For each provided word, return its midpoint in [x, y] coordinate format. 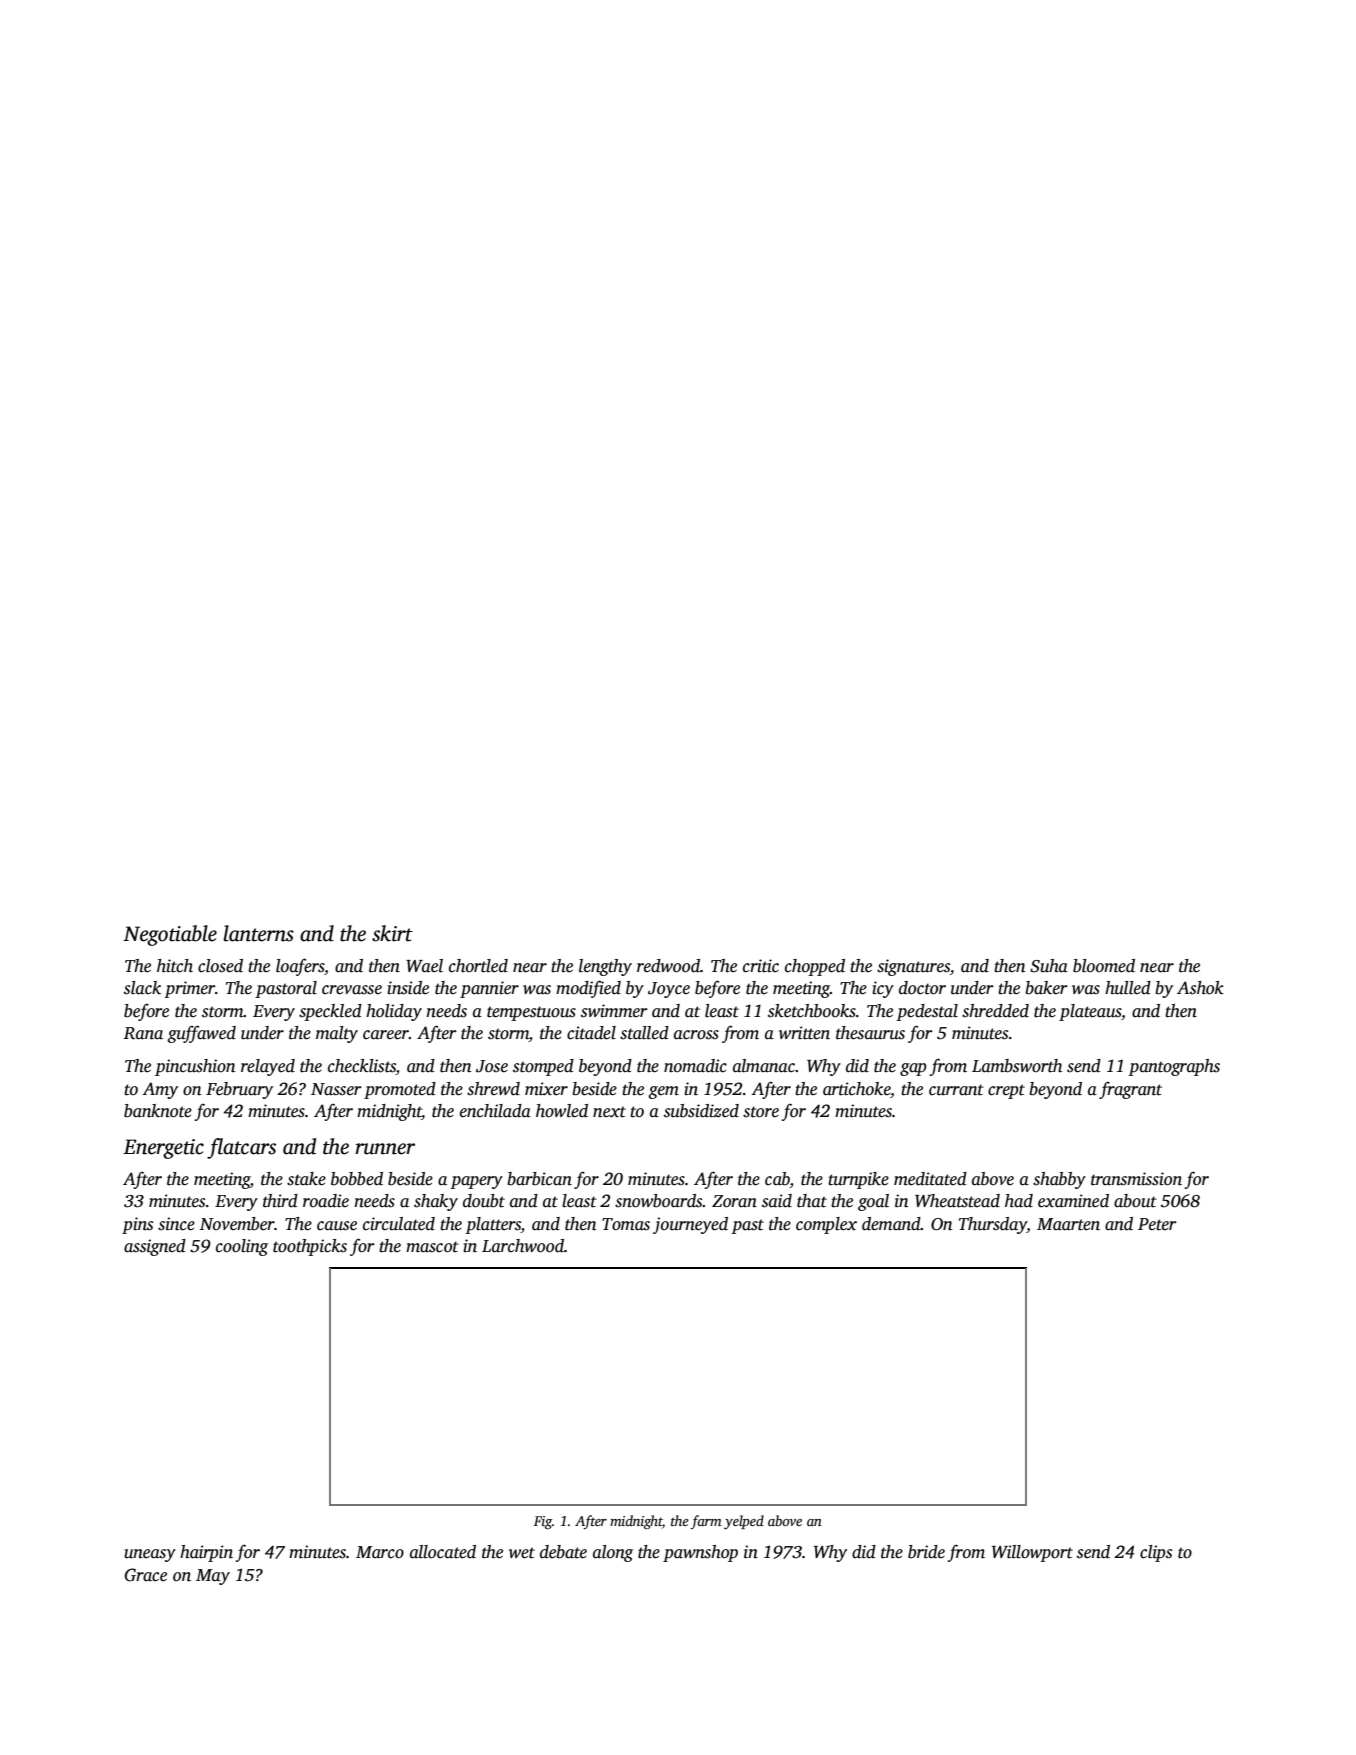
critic [761, 966]
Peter [1157, 1224]
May [213, 1577]
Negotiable [170, 935]
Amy [160, 1090]
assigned [155, 1247]
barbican [539, 1179]
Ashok [1200, 988]
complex [826, 1225]
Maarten [1068, 1224]
